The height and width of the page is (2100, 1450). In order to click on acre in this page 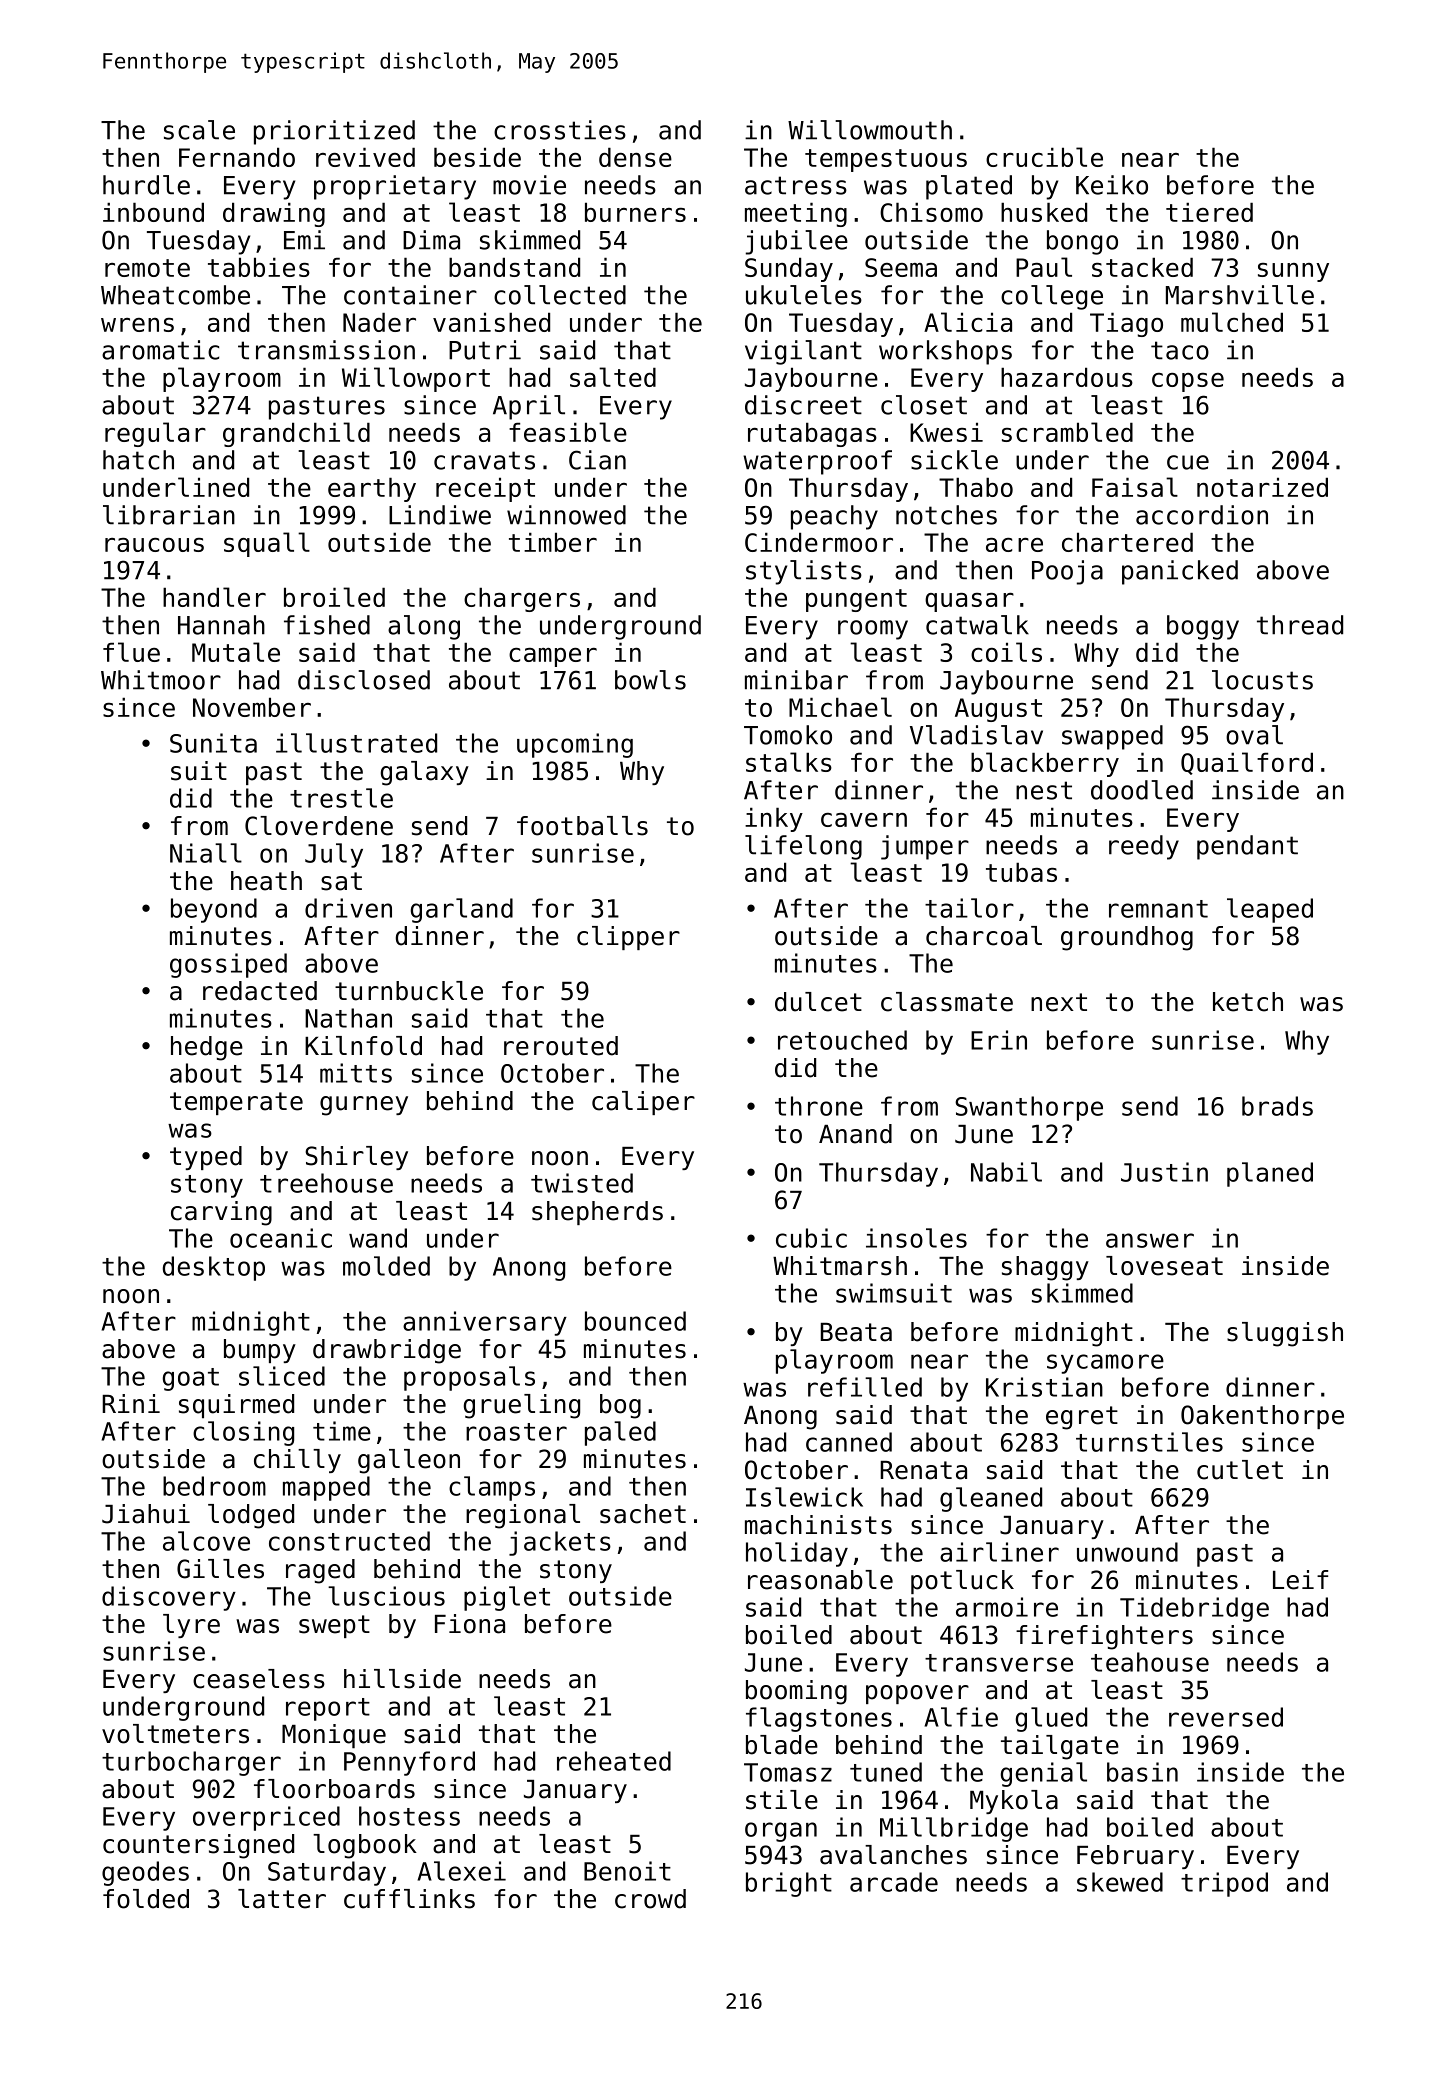, I will do `click(1014, 545)`.
